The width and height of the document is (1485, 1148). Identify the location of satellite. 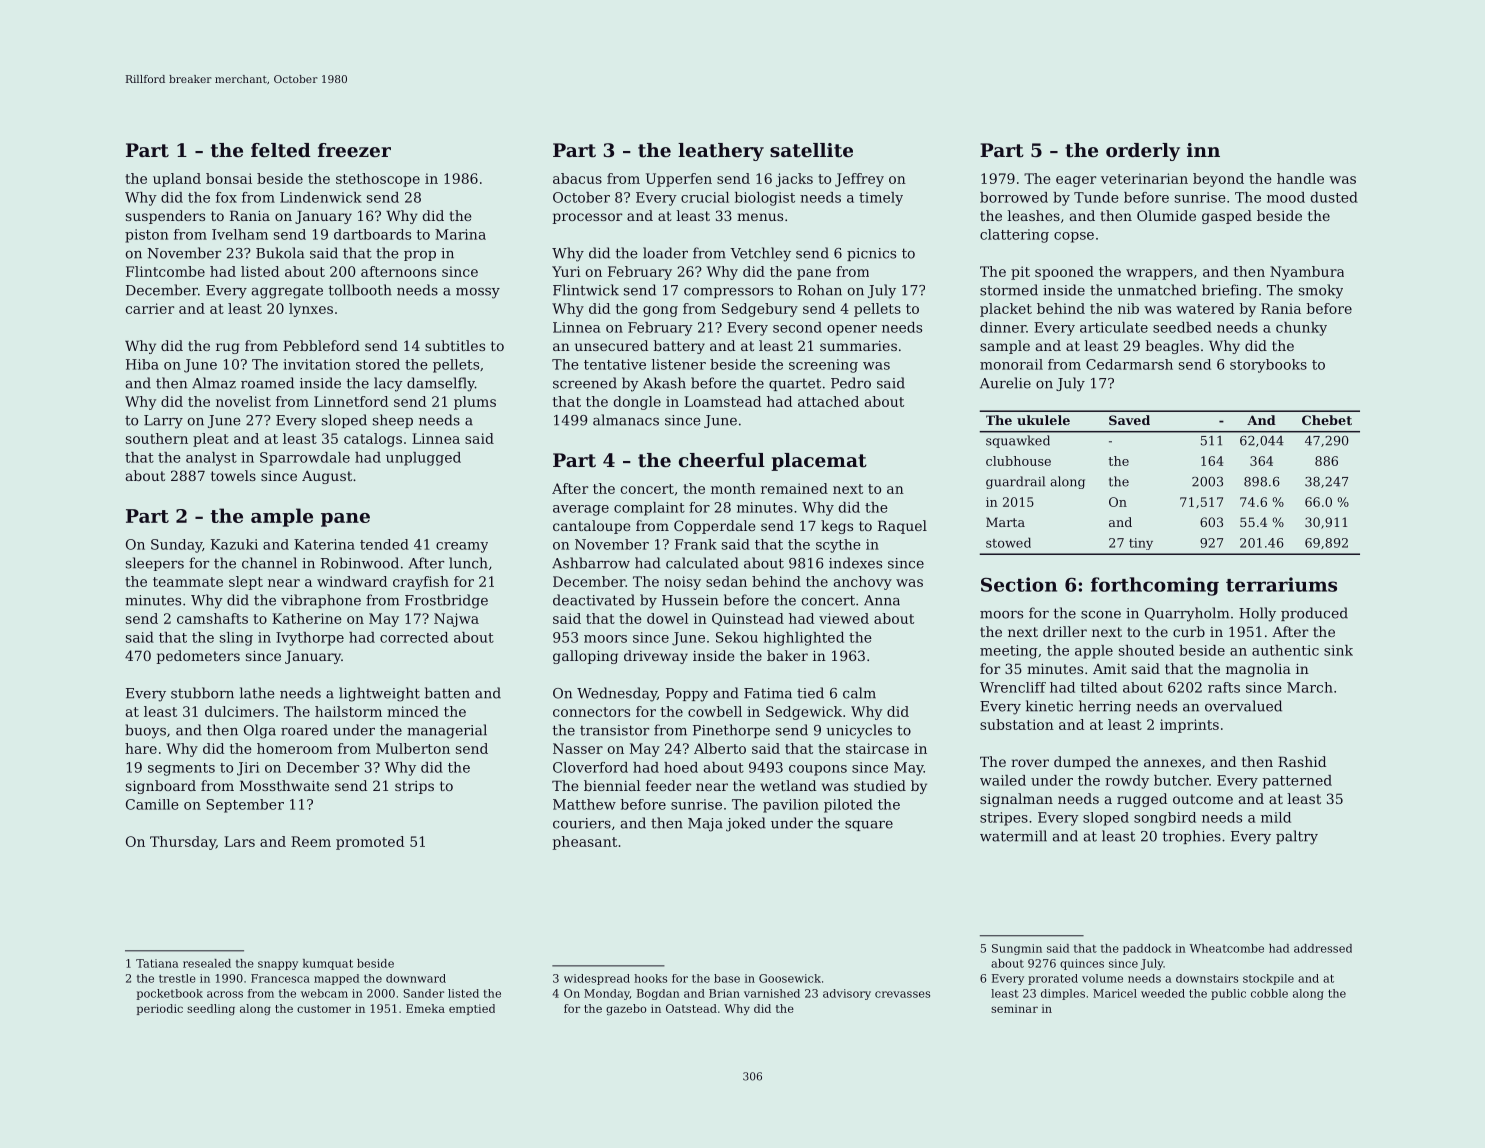
(811, 150).
